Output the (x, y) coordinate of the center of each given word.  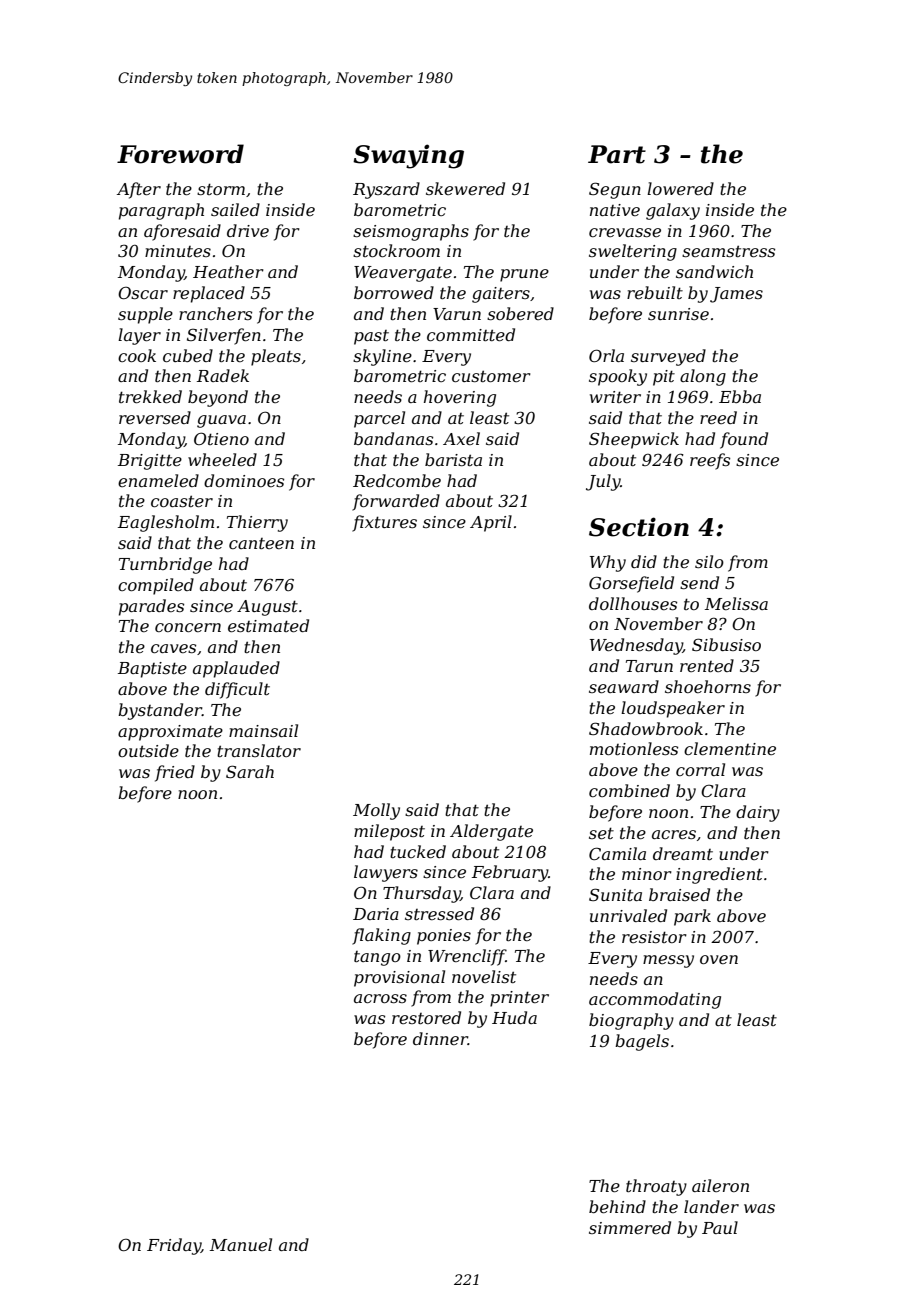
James (736, 295)
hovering (460, 398)
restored (426, 1017)
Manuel (241, 1244)
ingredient (719, 875)
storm (221, 189)
